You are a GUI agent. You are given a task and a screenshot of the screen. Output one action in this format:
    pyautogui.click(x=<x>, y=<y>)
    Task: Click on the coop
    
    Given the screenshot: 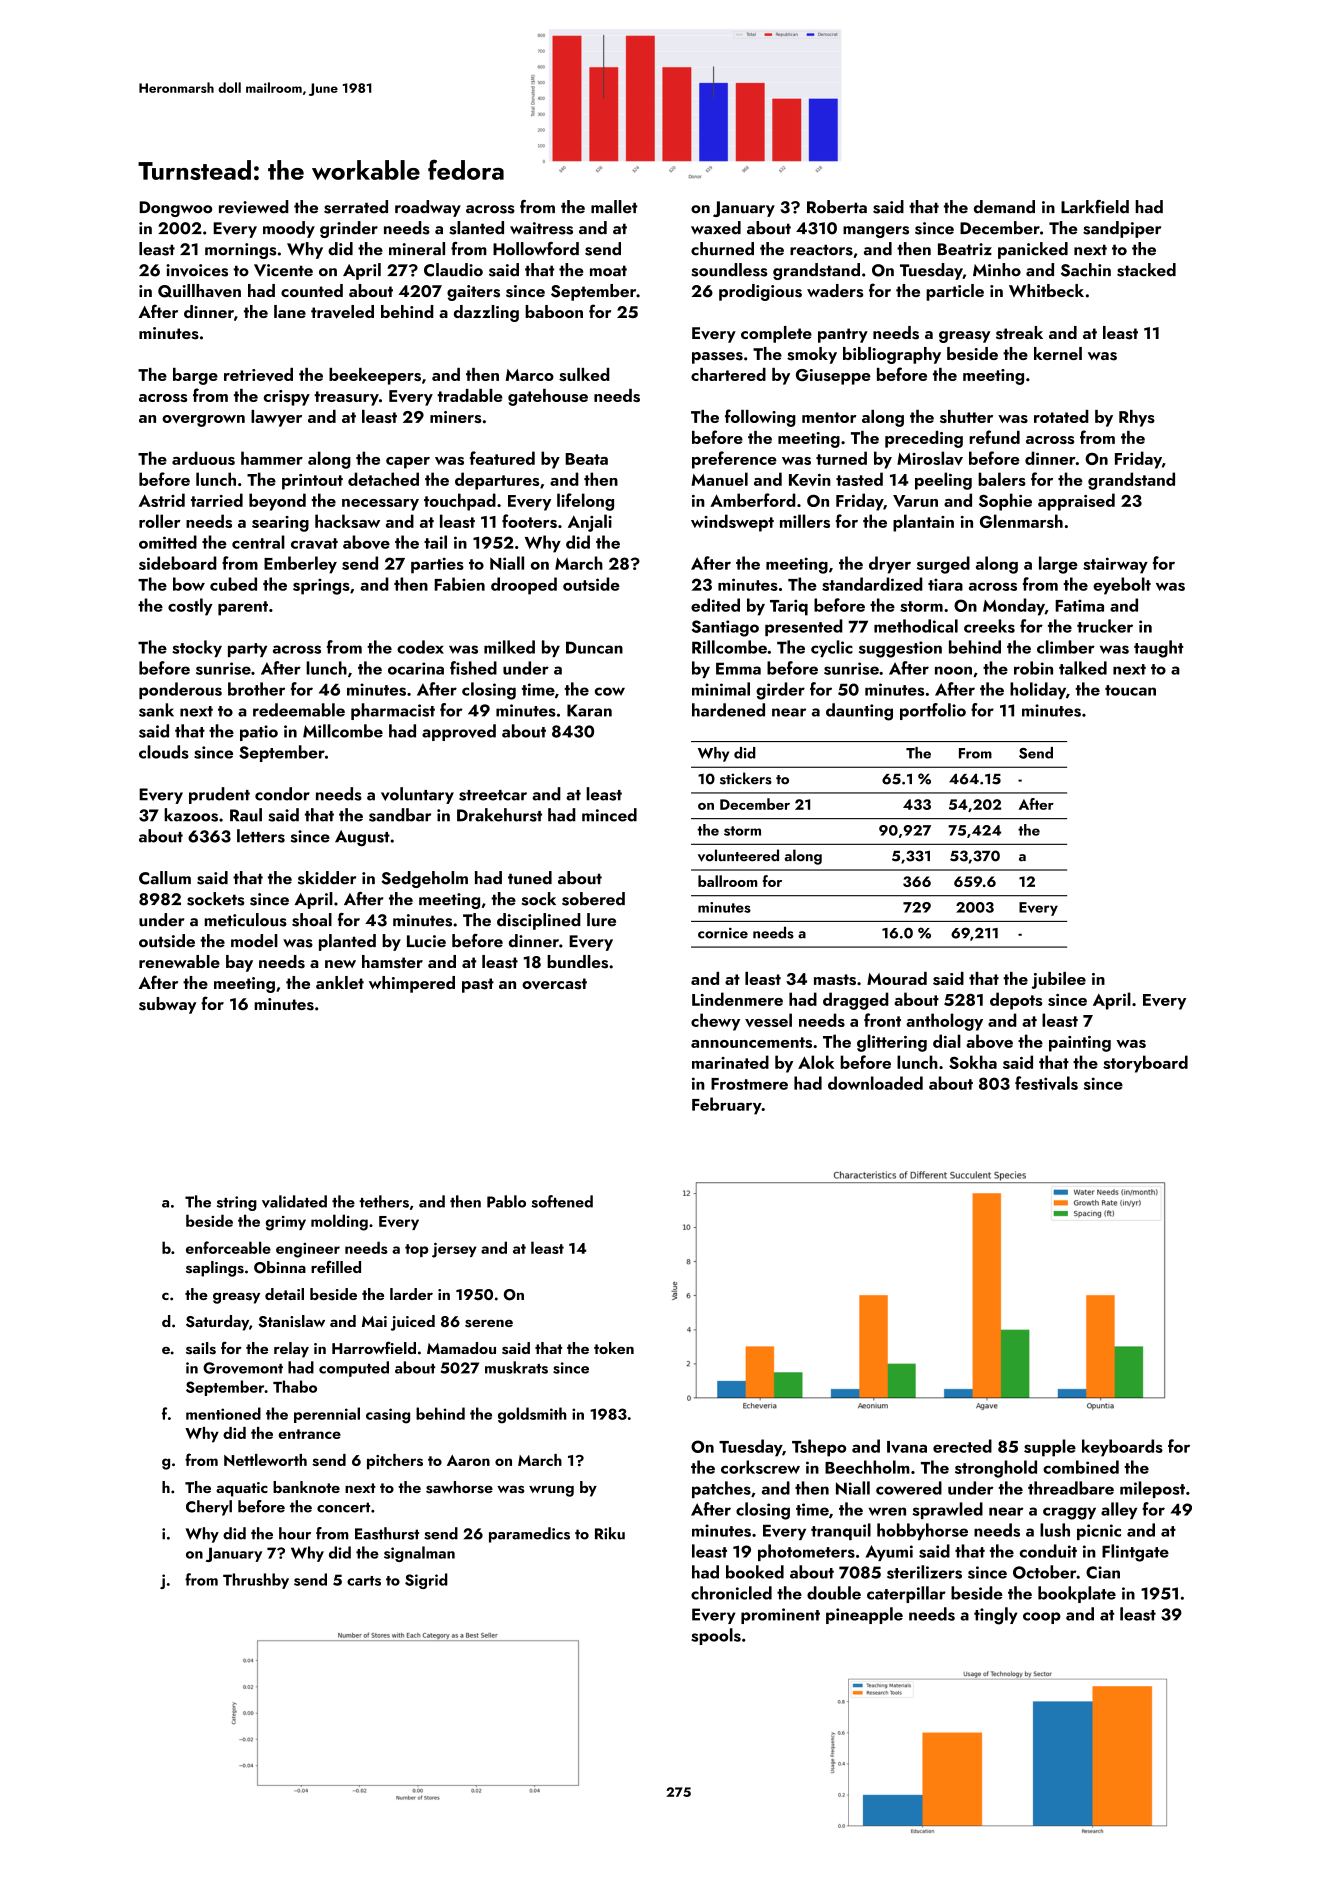 What is the action you would take?
    pyautogui.click(x=1042, y=1618)
